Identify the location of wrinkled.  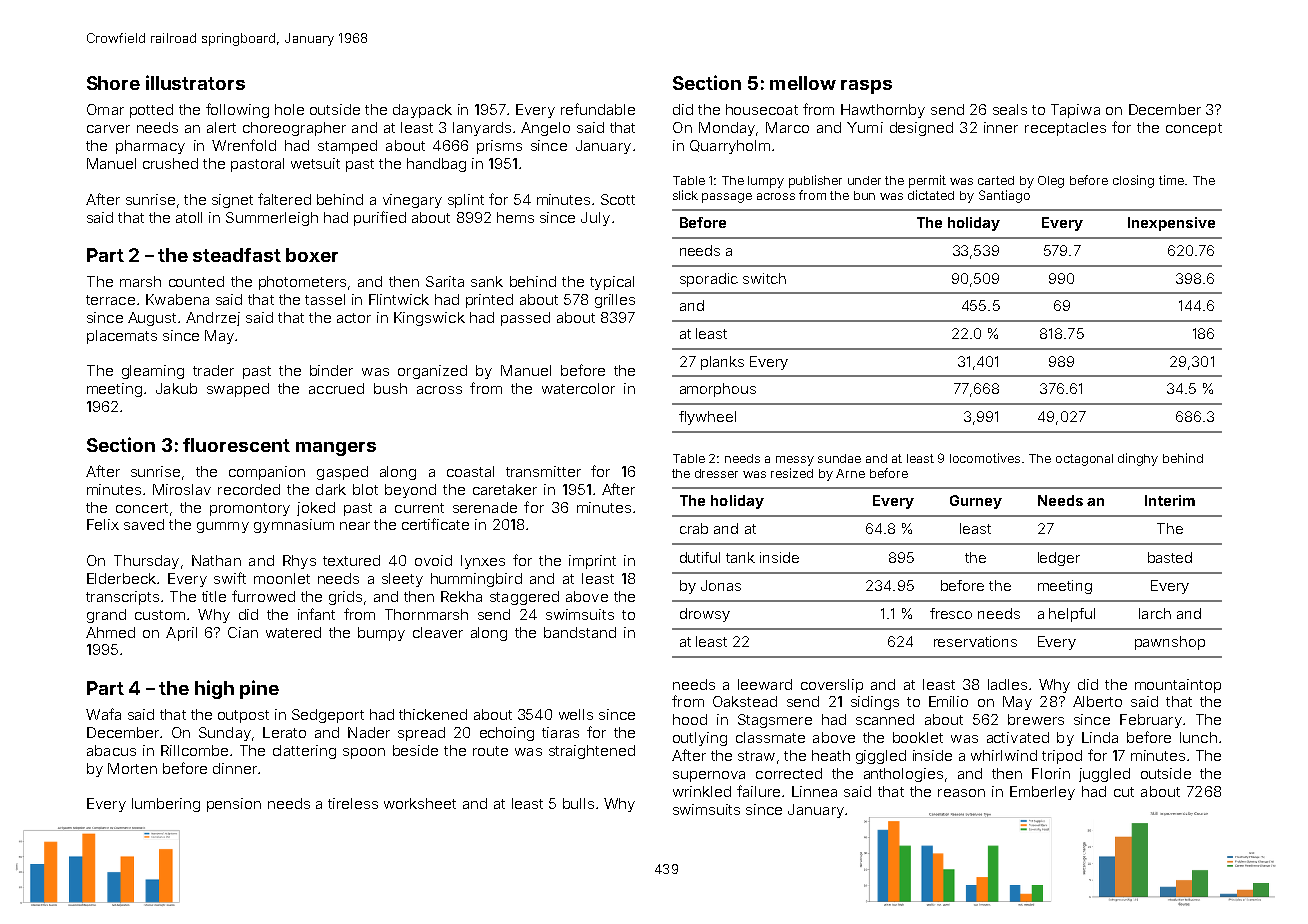
(702, 791).
